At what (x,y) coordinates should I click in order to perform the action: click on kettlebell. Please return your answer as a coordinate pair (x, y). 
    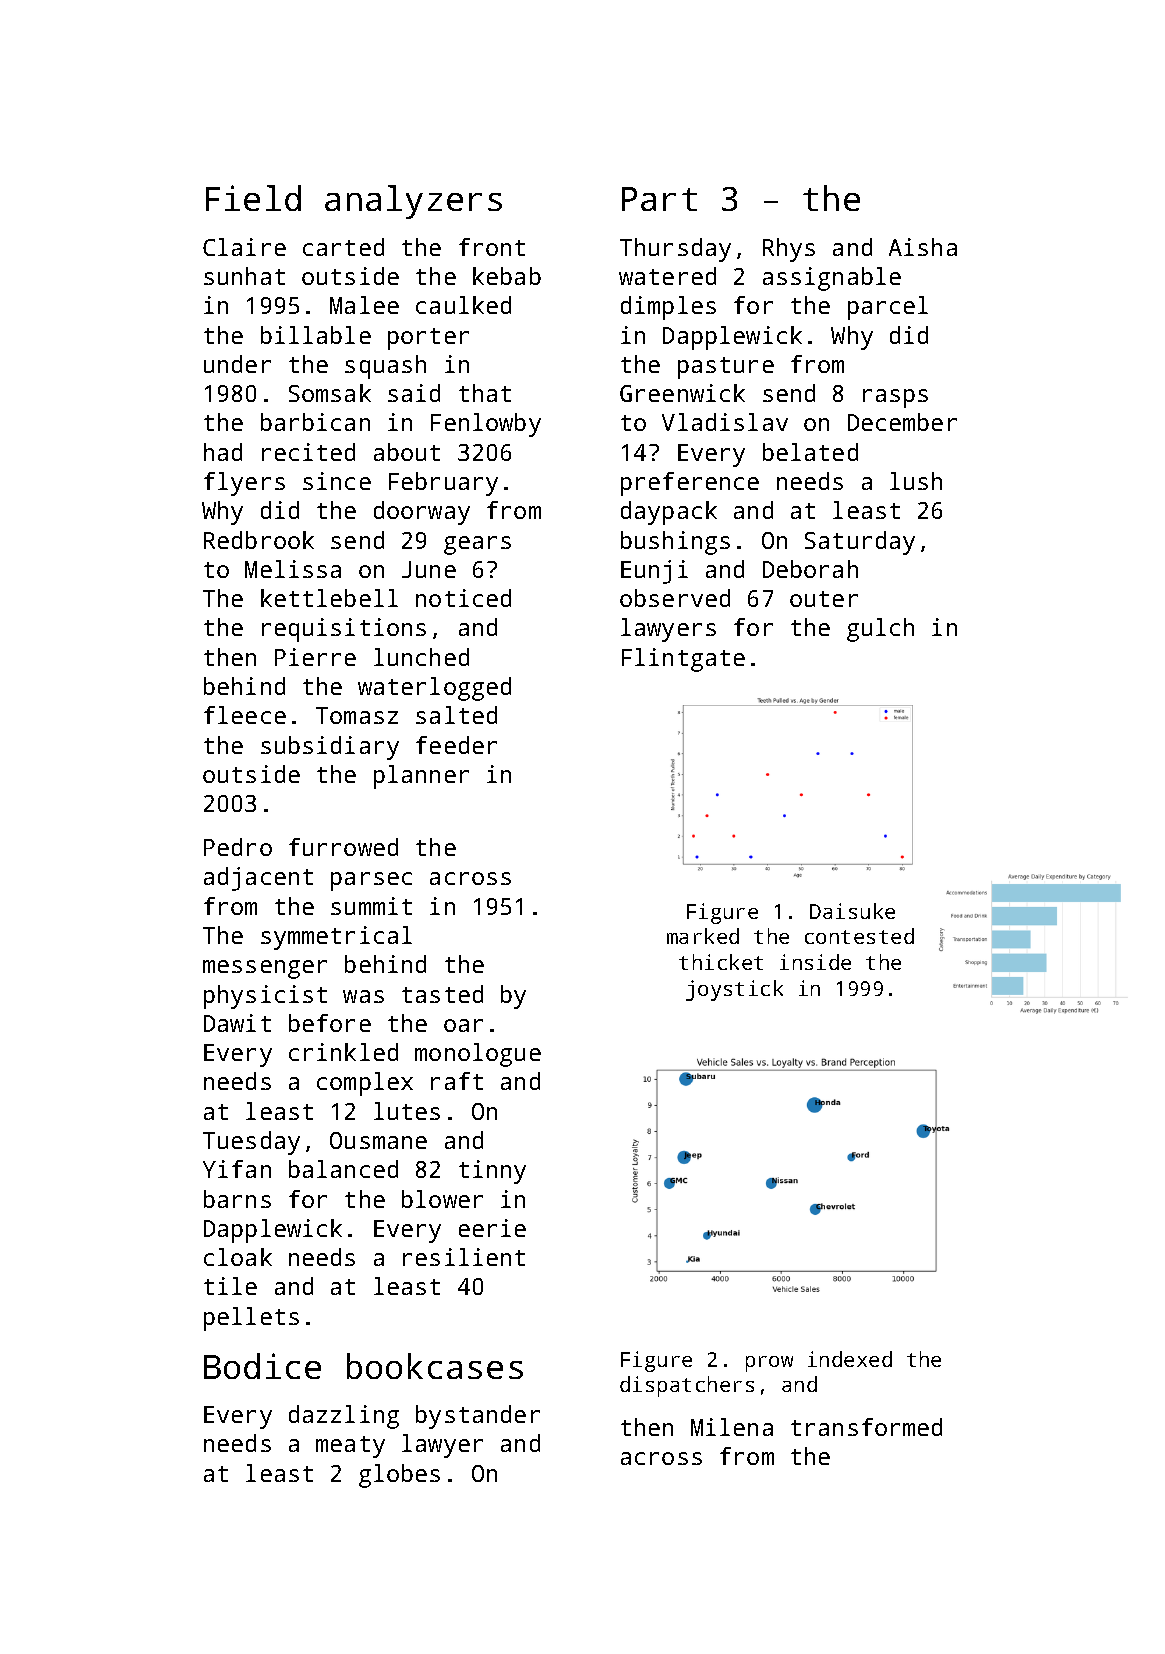
    Looking at the image, I should click on (329, 598).
